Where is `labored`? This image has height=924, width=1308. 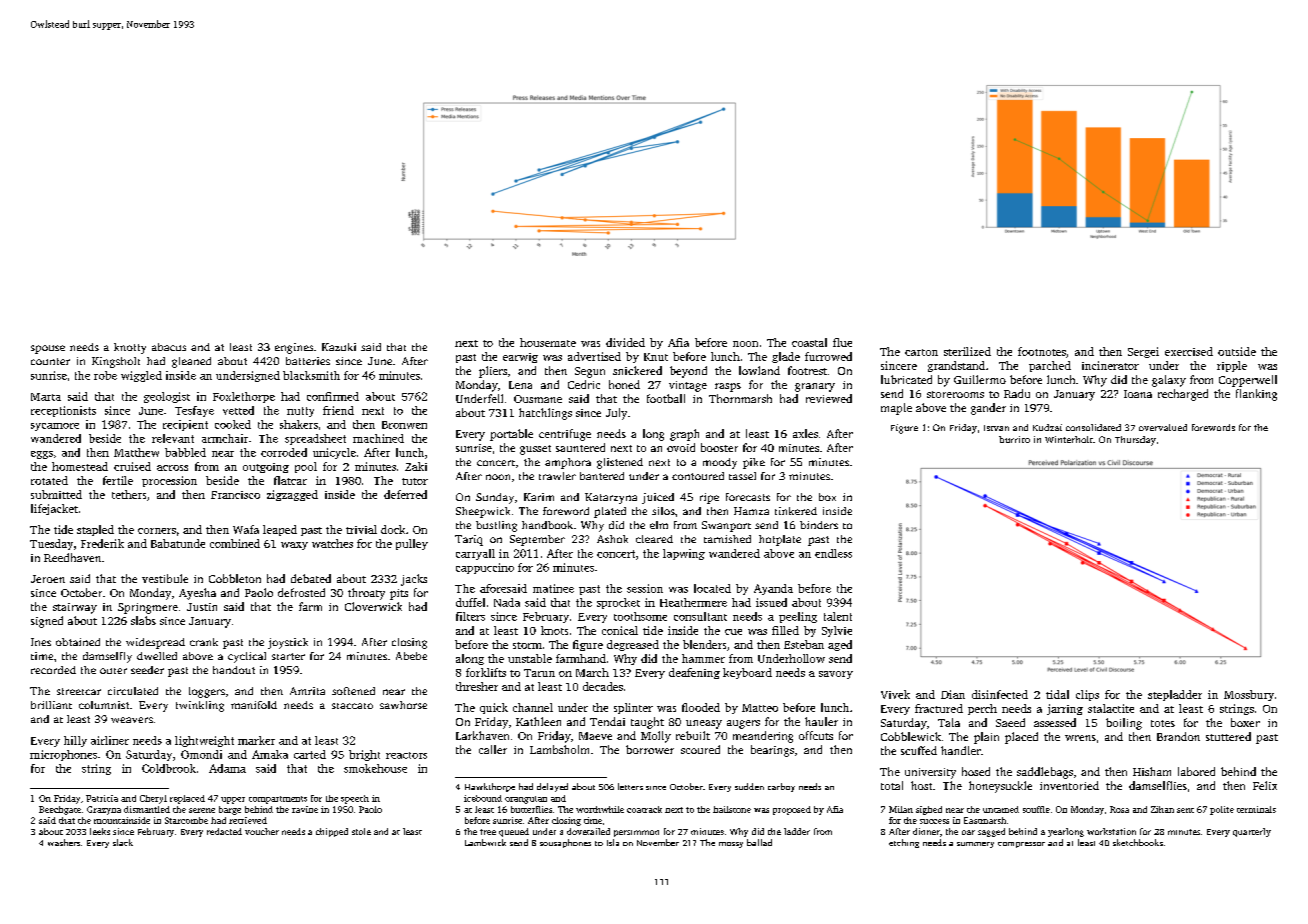 labored is located at coordinates (1196, 771).
